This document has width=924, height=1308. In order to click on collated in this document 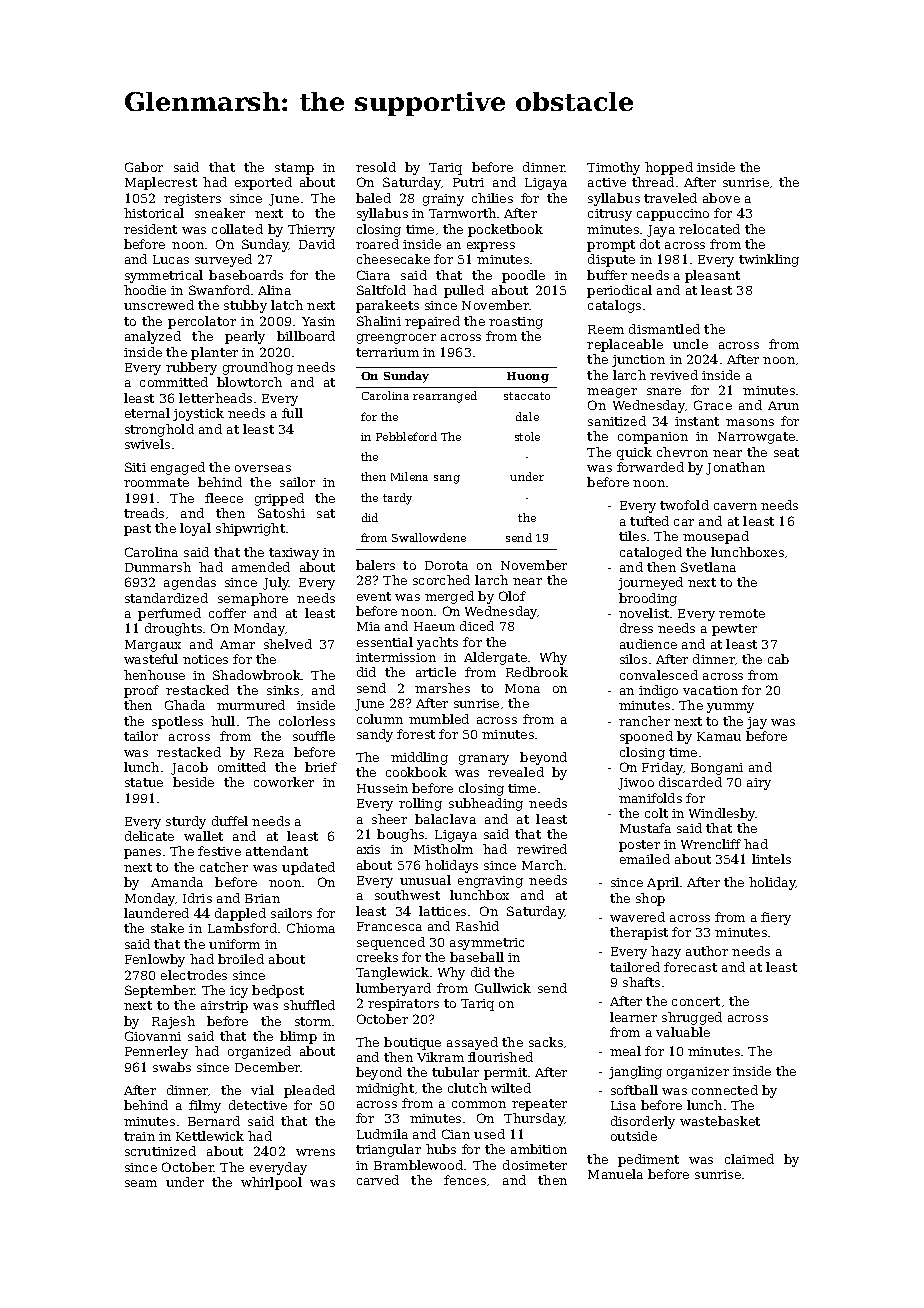, I will do `click(237, 229)`.
